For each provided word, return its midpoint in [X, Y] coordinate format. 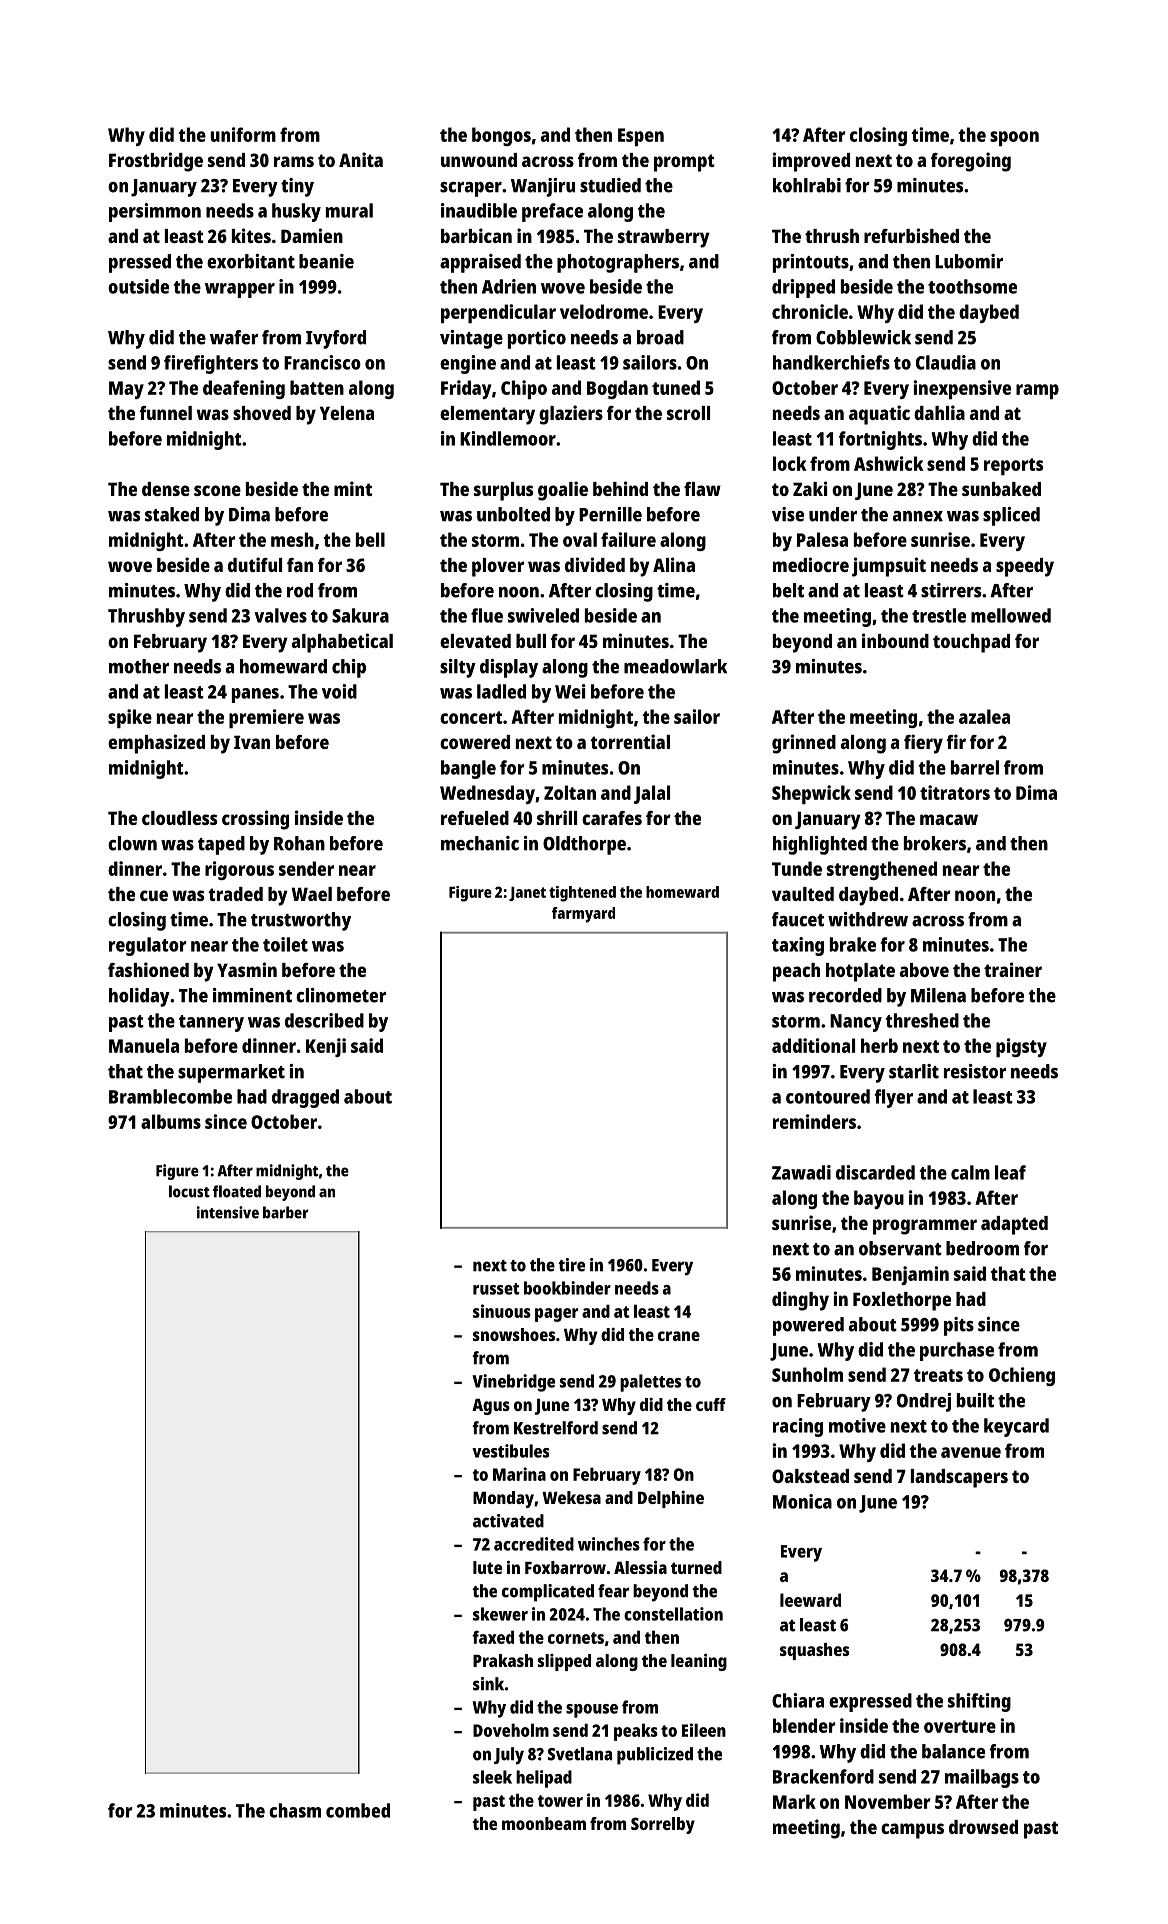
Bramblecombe [170, 1096]
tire [571, 1265]
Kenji [326, 1047]
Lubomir [969, 261]
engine [468, 364]
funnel [165, 413]
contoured [828, 1096]
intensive [228, 1212]
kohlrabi [807, 185]
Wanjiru [543, 187]
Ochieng [1022, 1376]
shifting [979, 1702]
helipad [544, 1779]
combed [358, 1810]
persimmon [155, 212]
